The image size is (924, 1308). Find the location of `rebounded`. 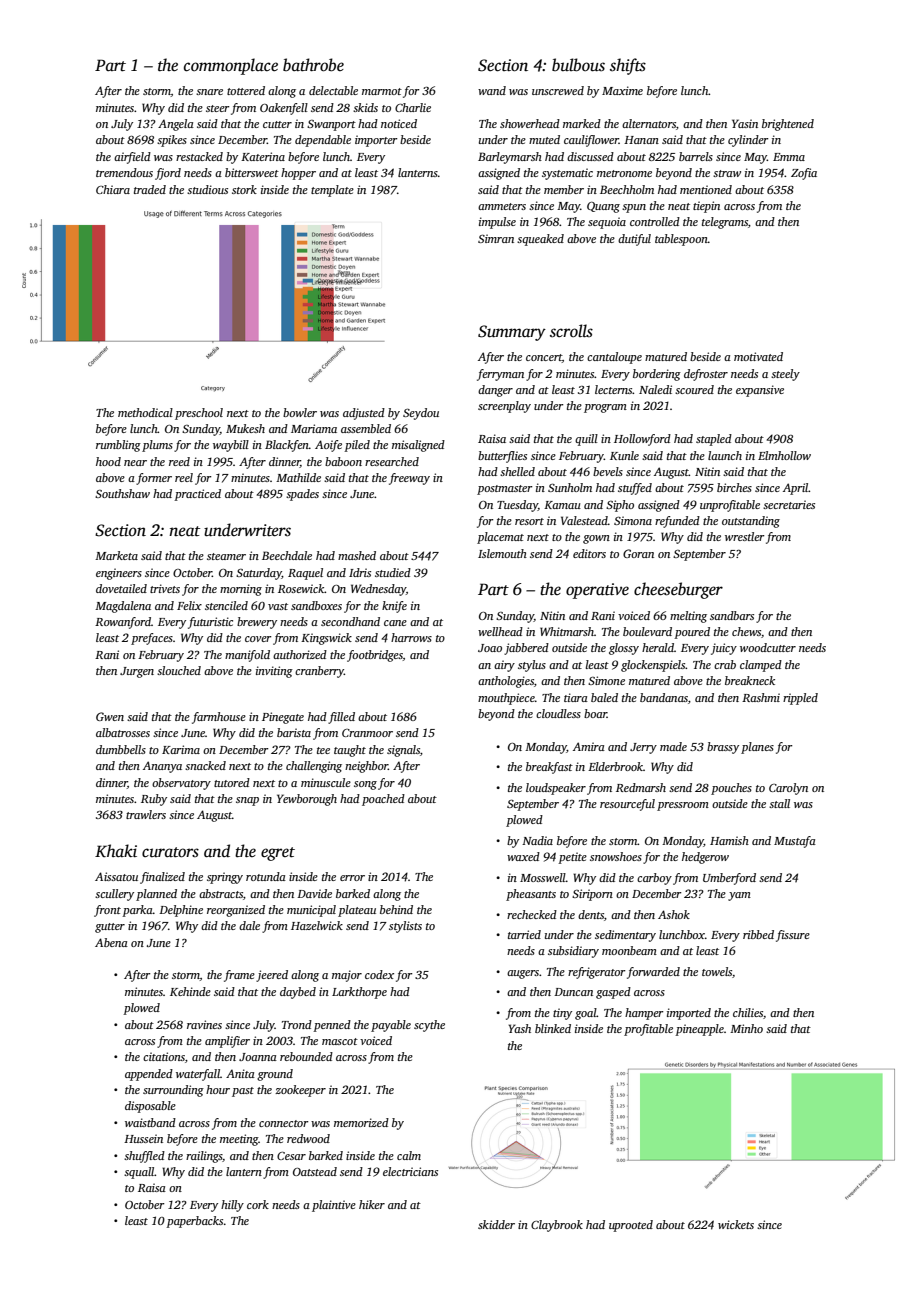

rebounded is located at coordinates (306, 1056).
